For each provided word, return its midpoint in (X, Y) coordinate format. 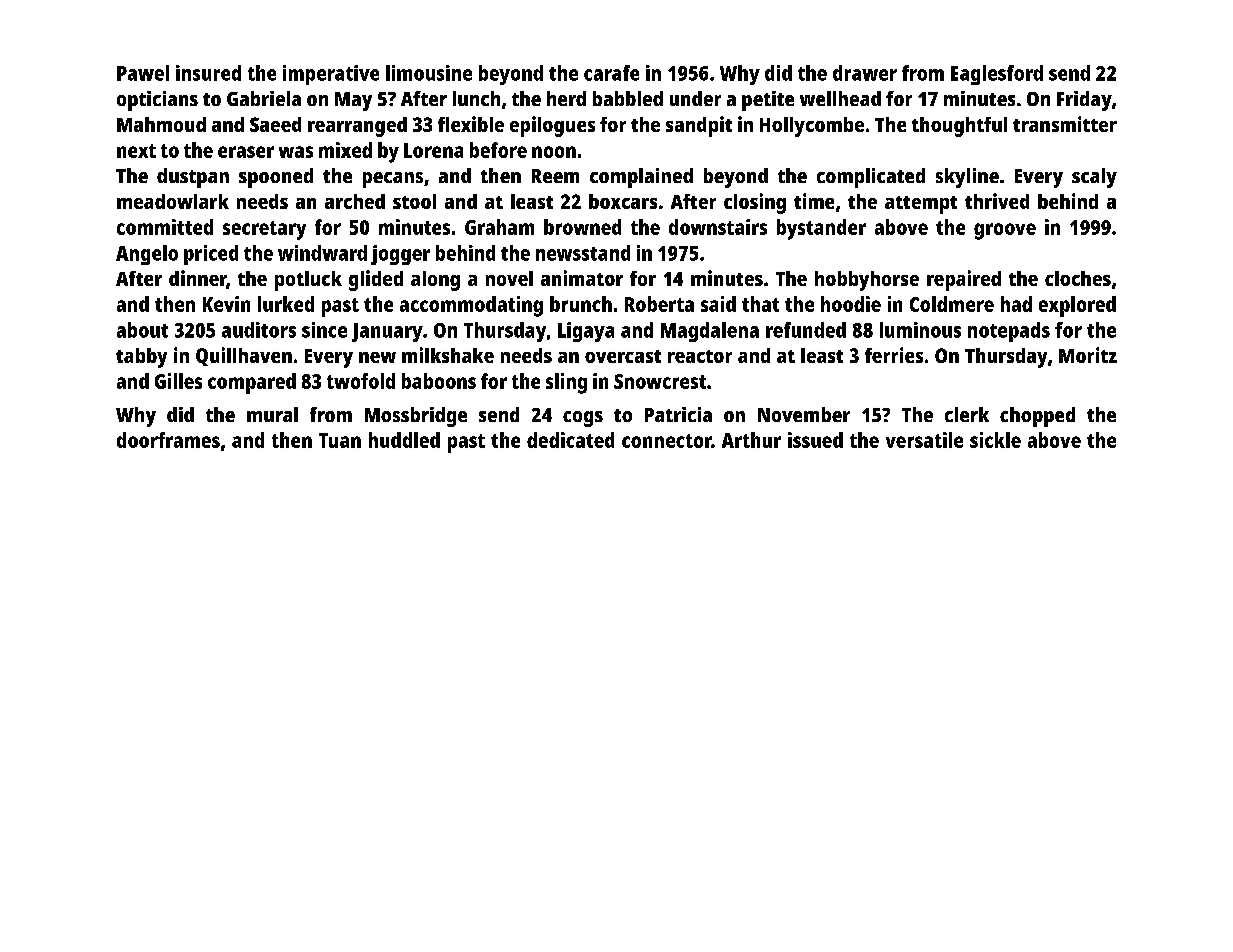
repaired (964, 280)
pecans (393, 180)
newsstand (583, 253)
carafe (611, 73)
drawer (865, 73)
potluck (308, 281)
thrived (997, 201)
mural (272, 414)
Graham (499, 227)
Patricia (678, 414)
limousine (429, 73)
